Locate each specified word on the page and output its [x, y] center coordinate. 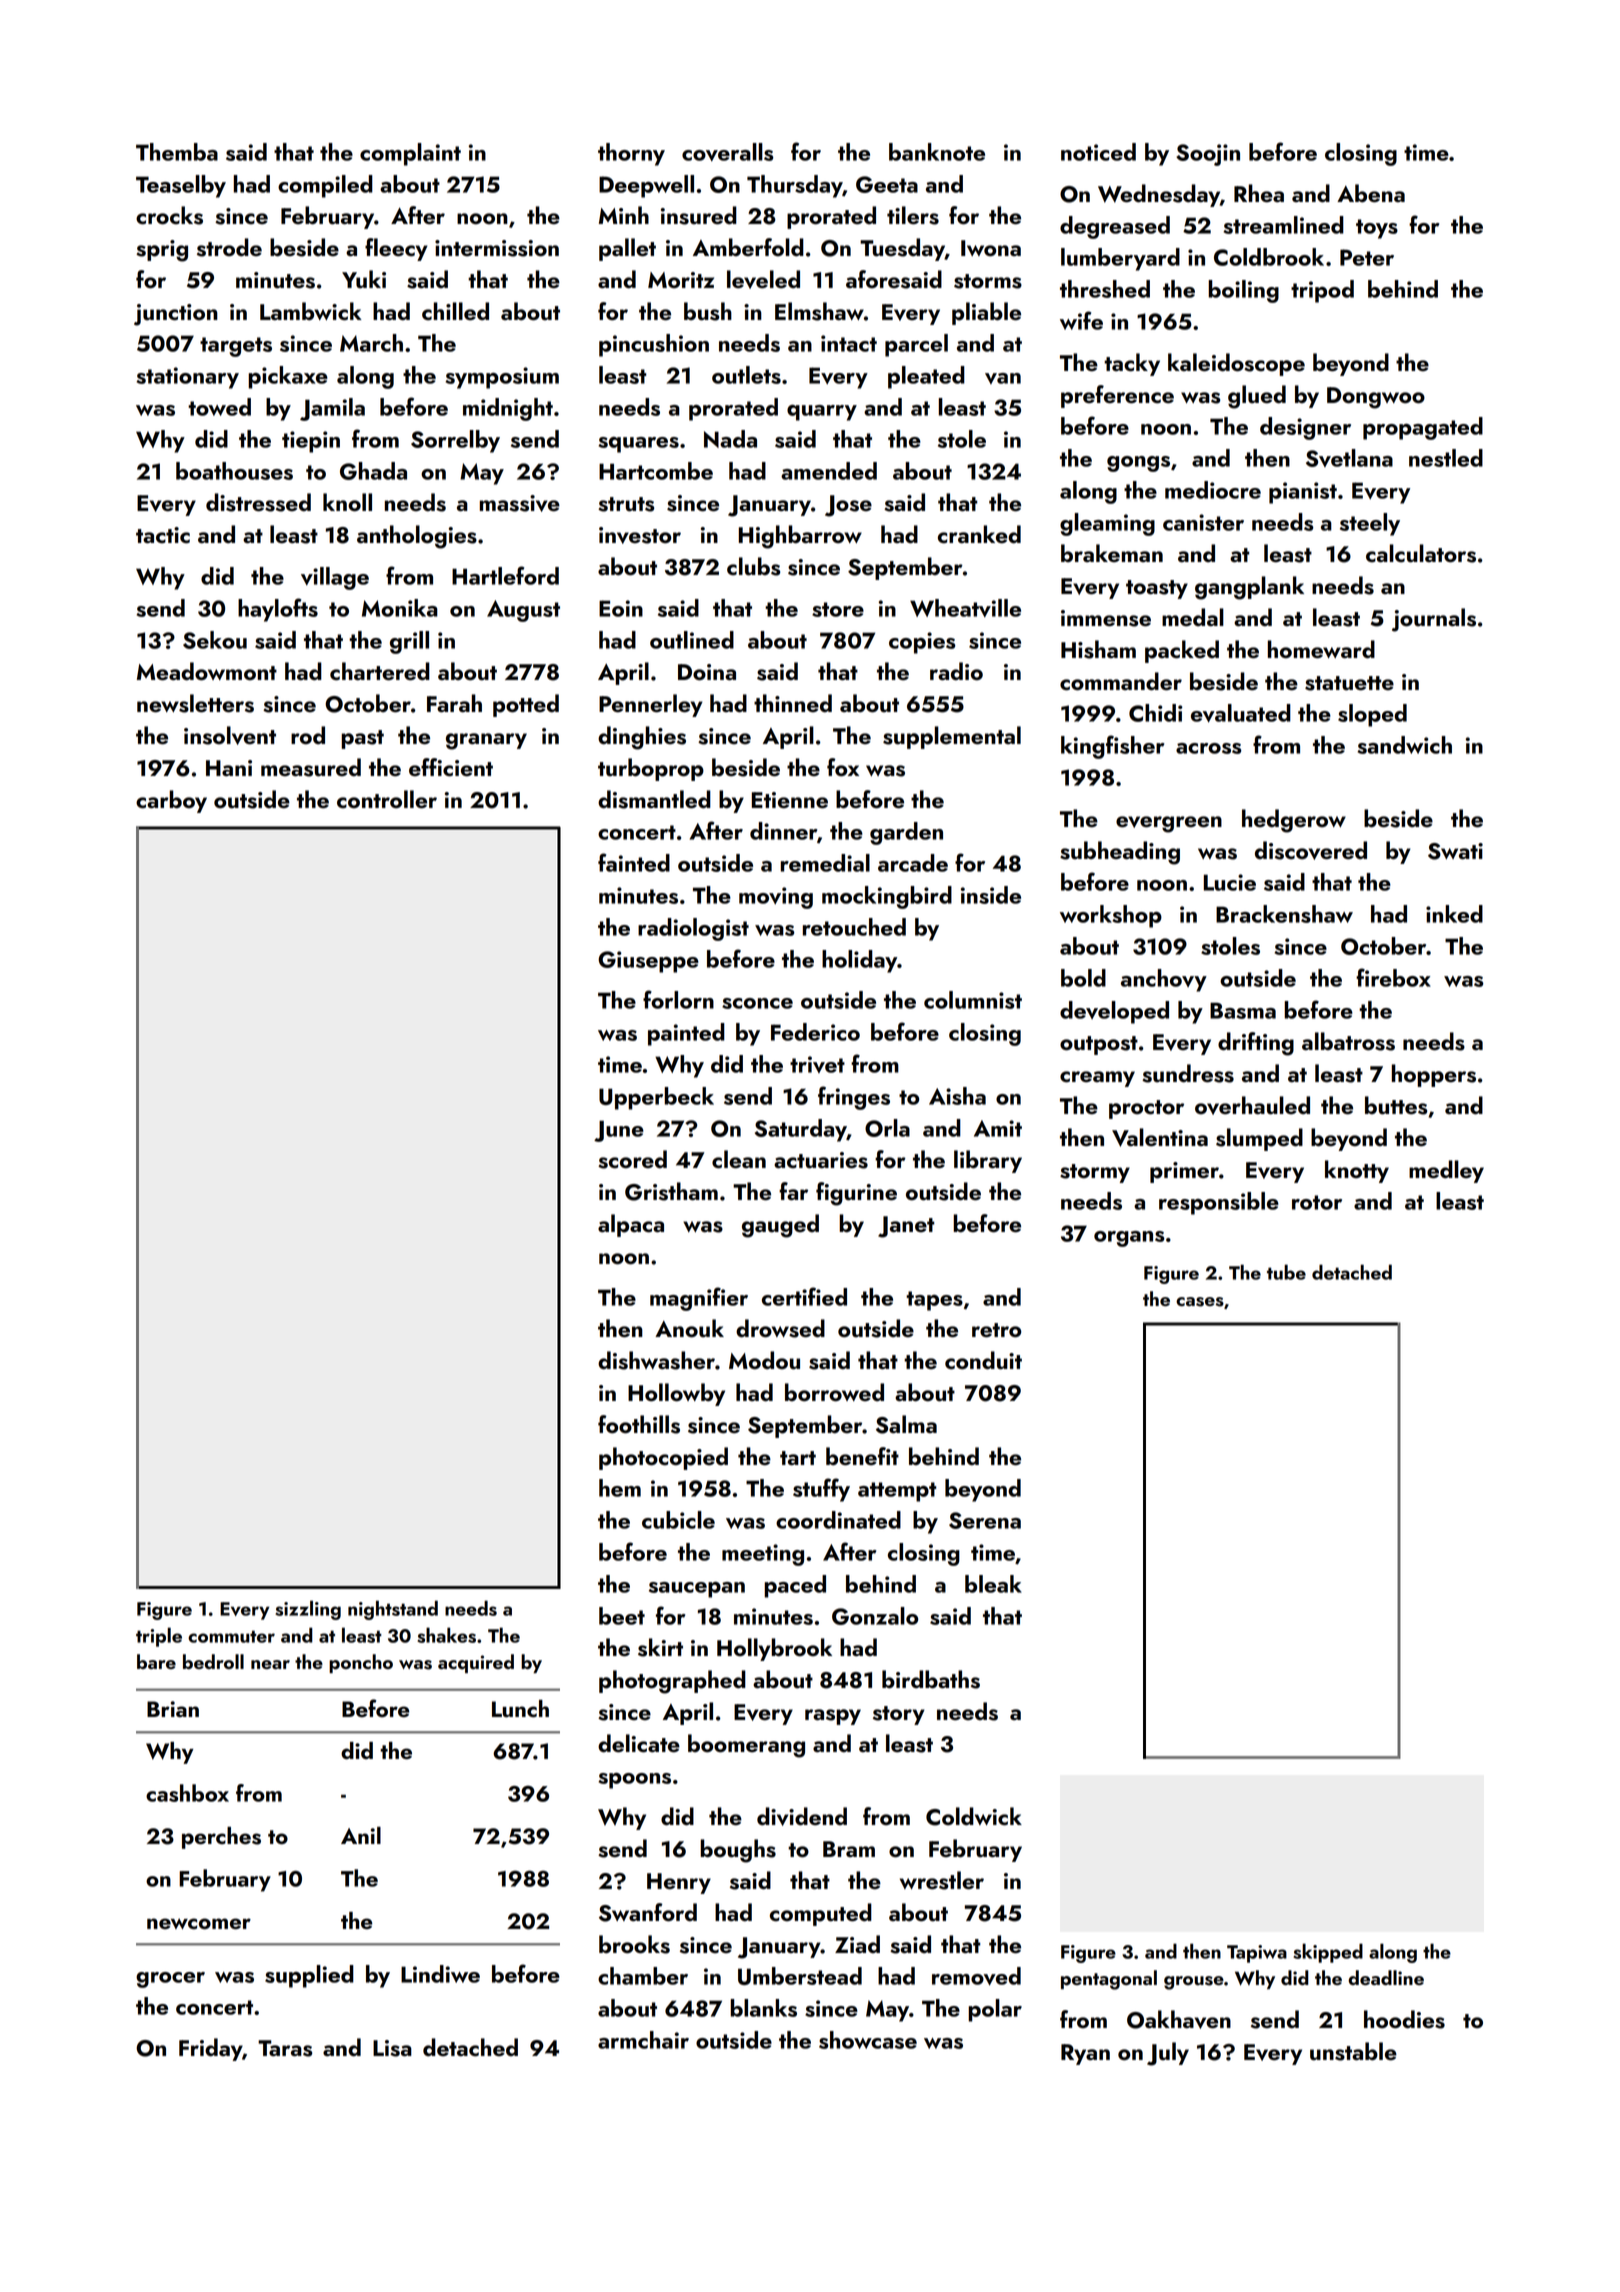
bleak [993, 1584]
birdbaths [931, 1679]
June [619, 1131]
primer [1184, 1172]
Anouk [689, 1328]
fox [843, 767]
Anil [361, 1835]
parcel [916, 345]
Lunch [520, 1709]
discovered [1311, 850]
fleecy [396, 249]
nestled [1446, 458]
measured [311, 767]
